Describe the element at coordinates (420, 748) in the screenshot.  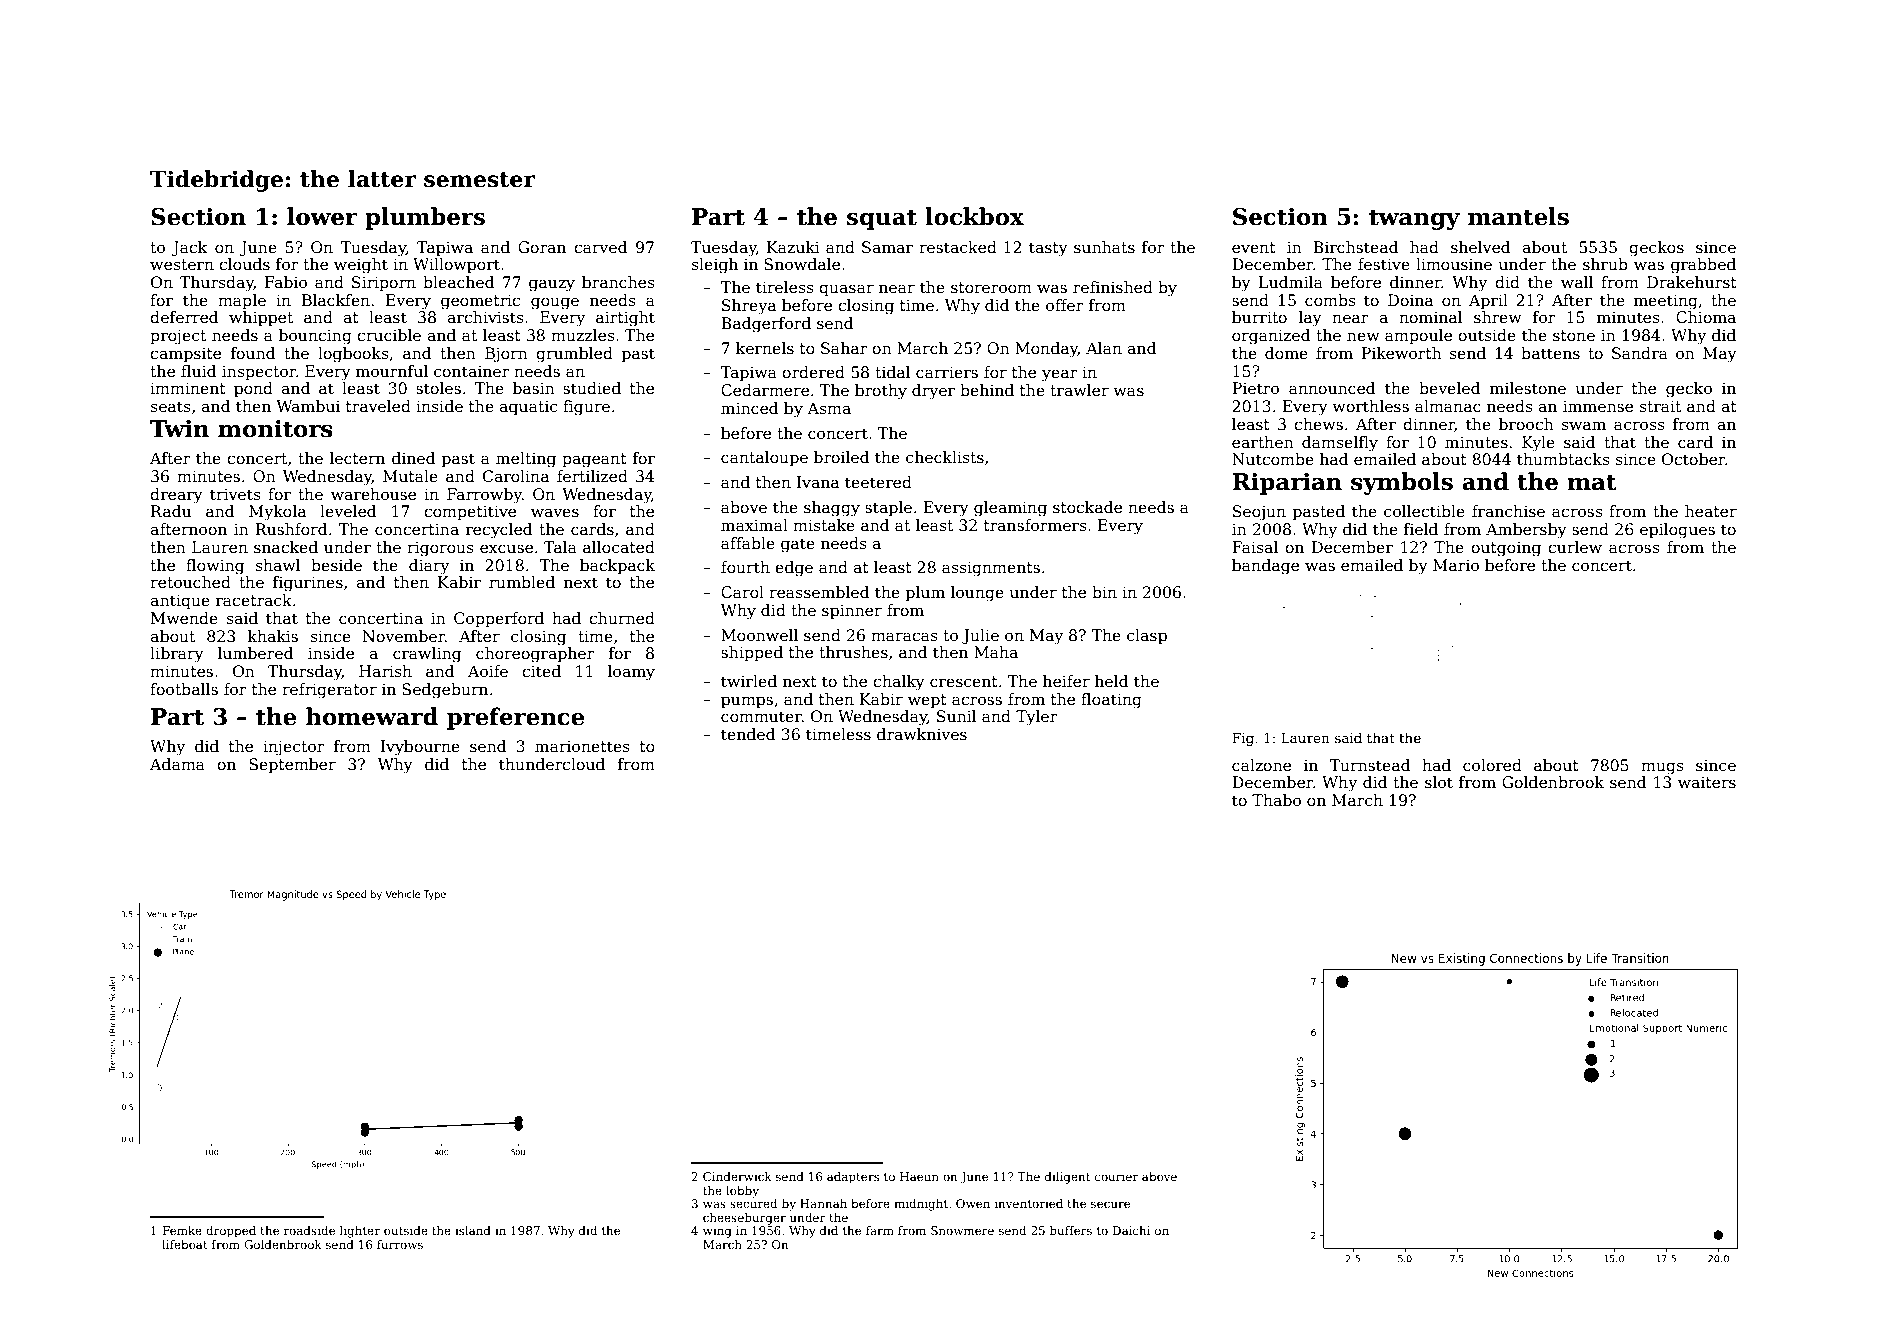
I see `Ivybourne` at that location.
